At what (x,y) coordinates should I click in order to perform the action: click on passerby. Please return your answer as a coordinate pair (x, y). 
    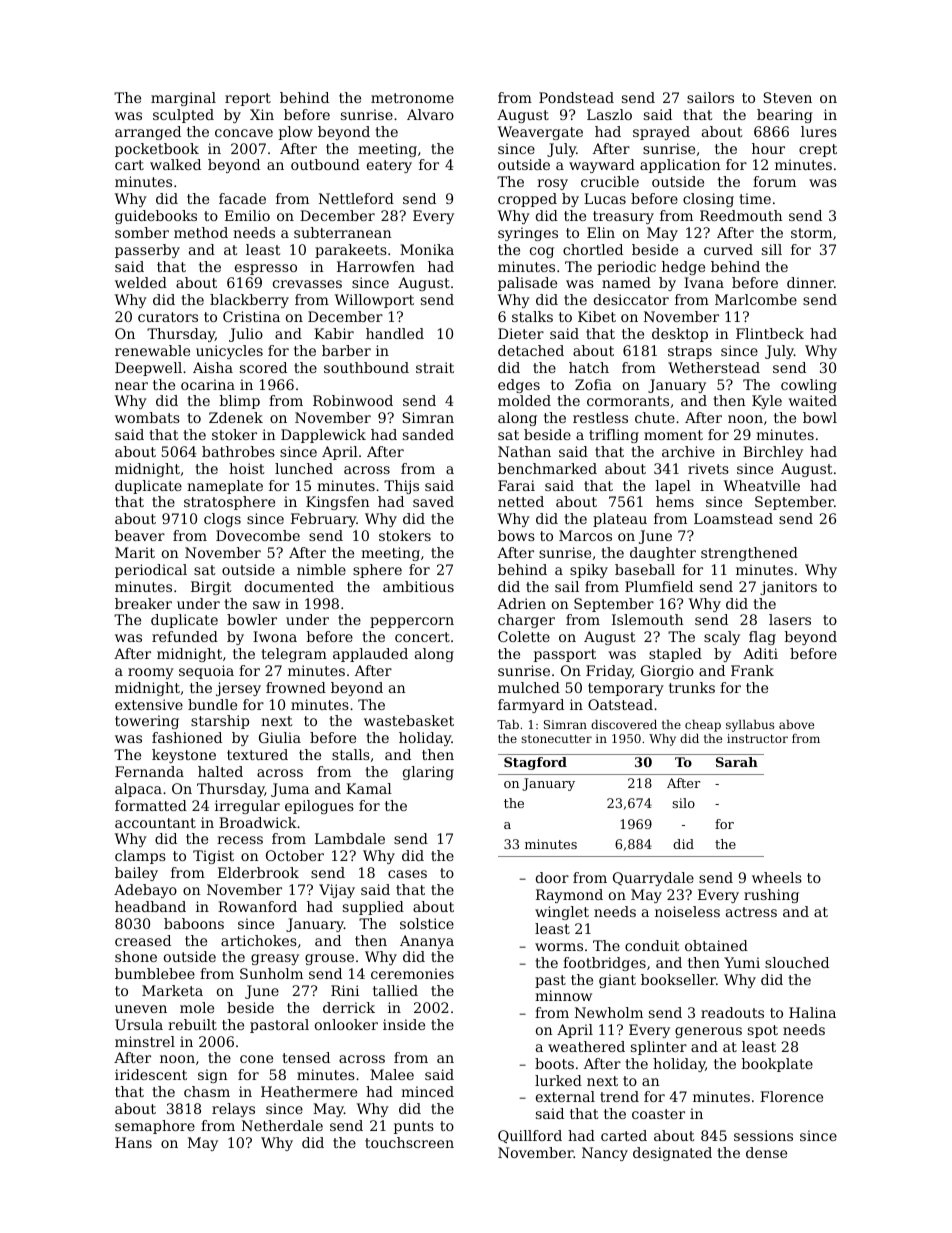
    Looking at the image, I should click on (147, 251).
